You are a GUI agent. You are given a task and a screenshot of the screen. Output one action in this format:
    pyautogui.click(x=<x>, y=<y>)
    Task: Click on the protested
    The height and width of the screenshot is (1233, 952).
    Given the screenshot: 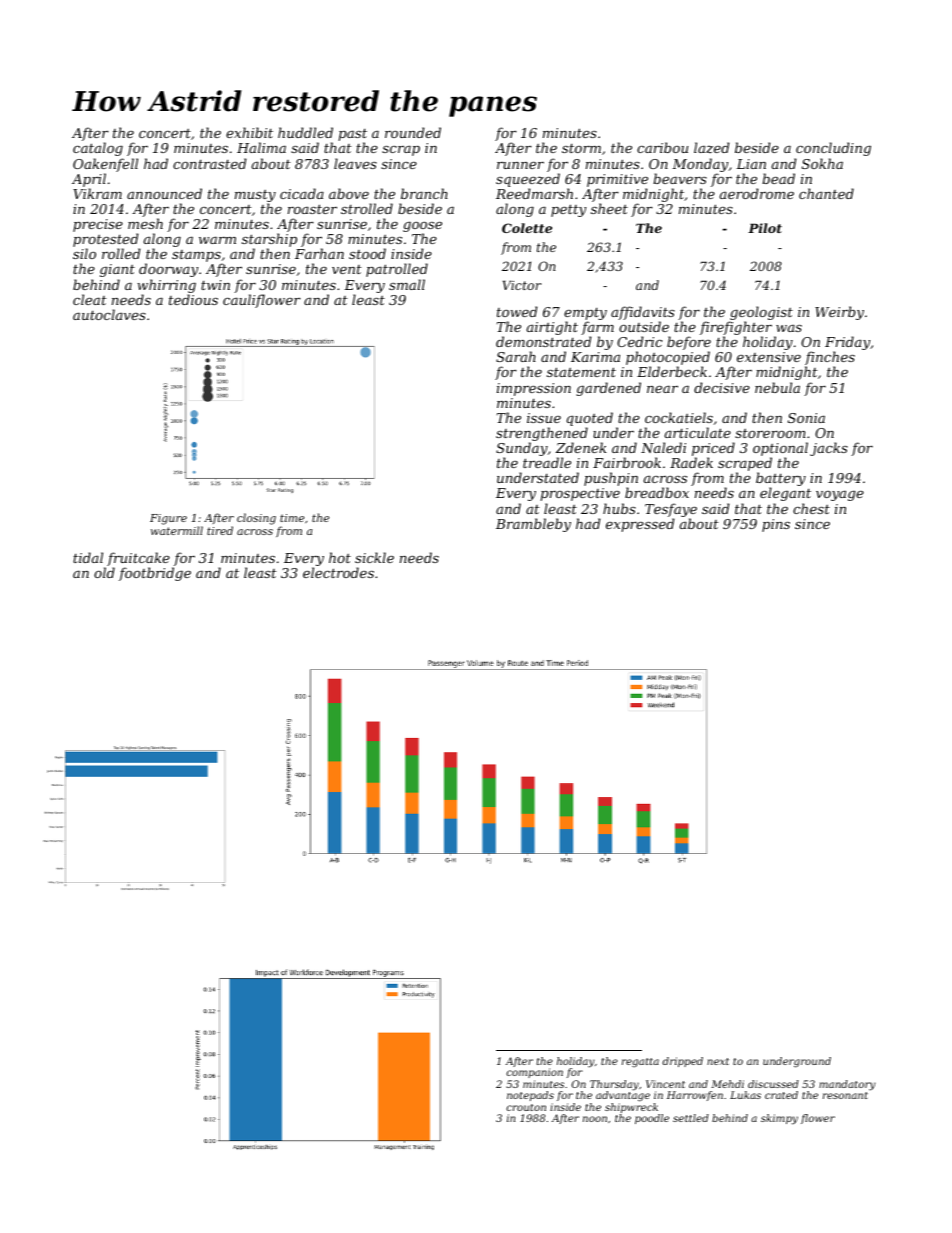 What is the action you would take?
    pyautogui.click(x=106, y=240)
